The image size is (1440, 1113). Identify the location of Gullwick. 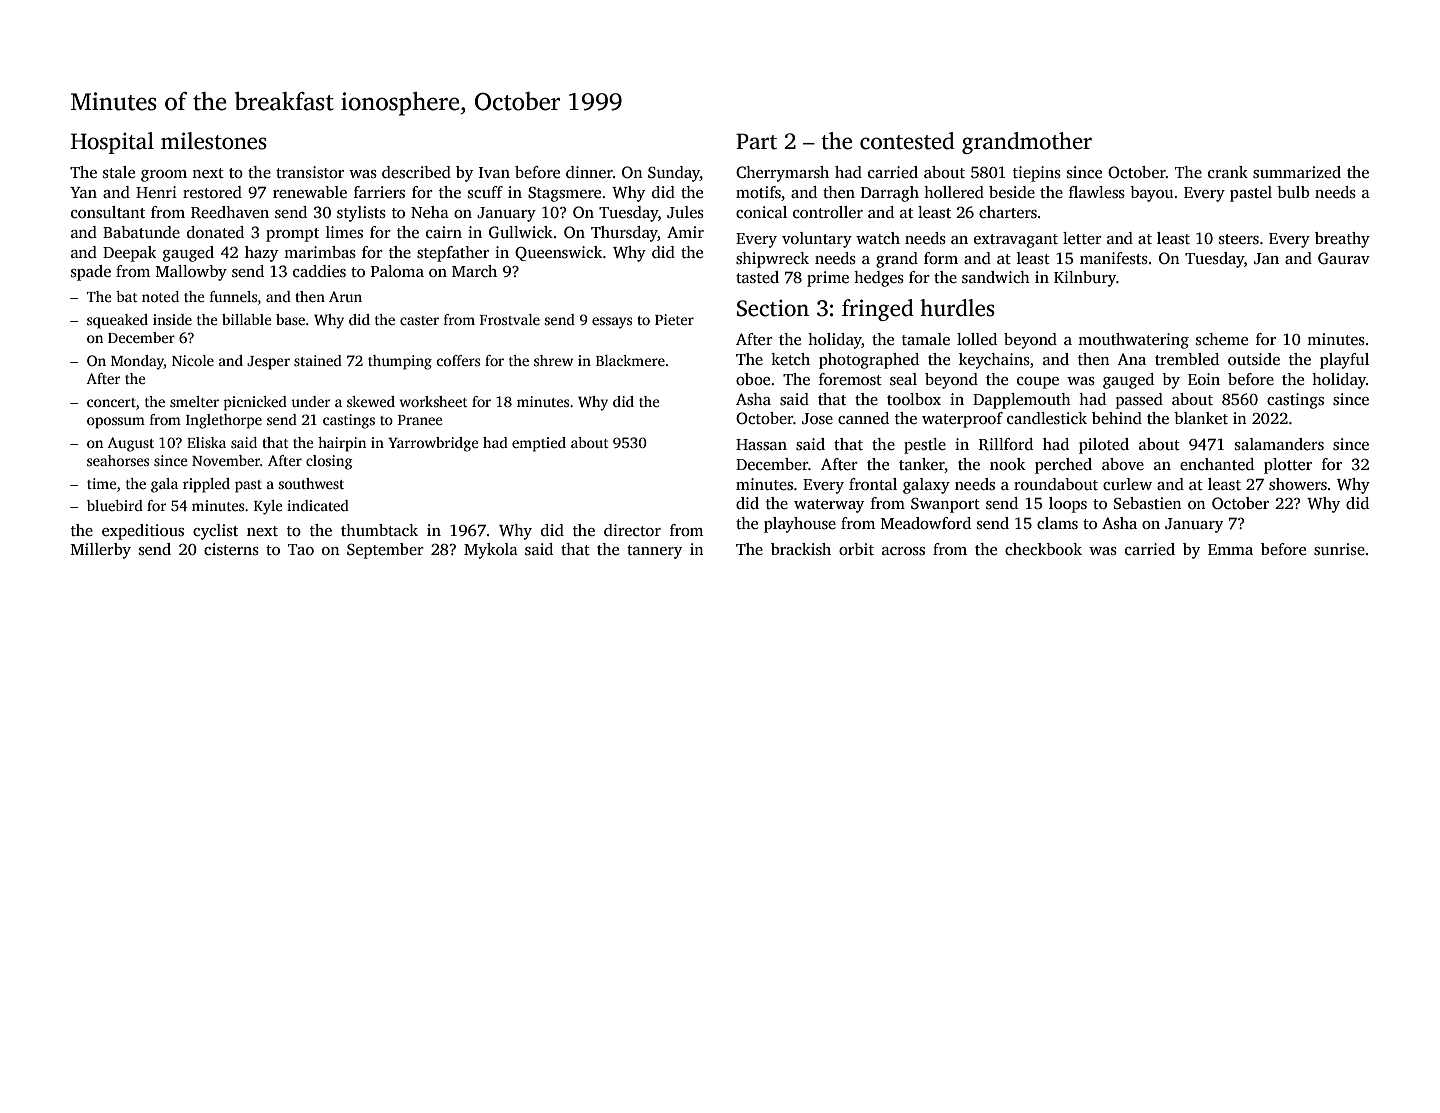
(521, 232).
